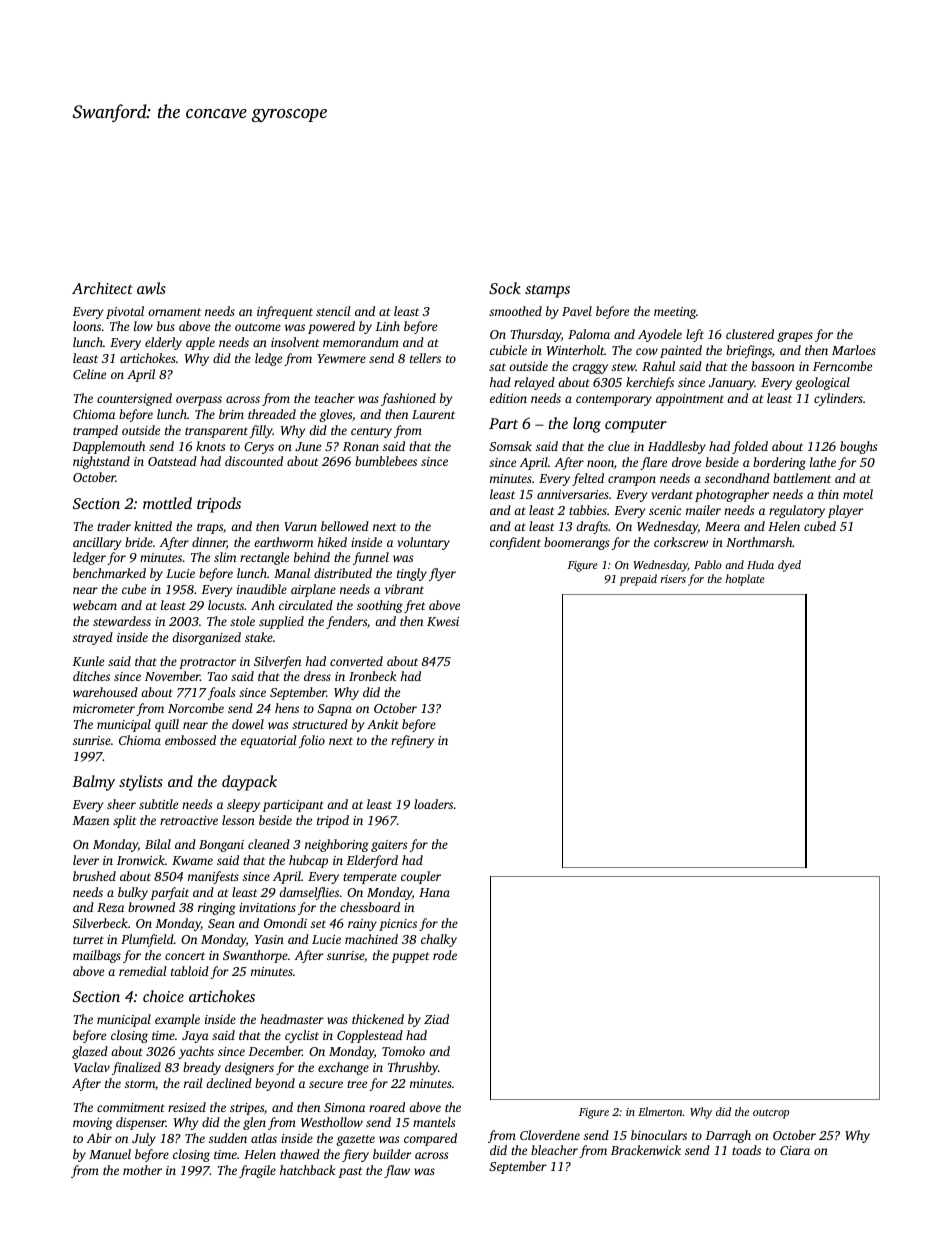  Describe the element at coordinates (789, 566) in the screenshot. I see `dyed` at that location.
